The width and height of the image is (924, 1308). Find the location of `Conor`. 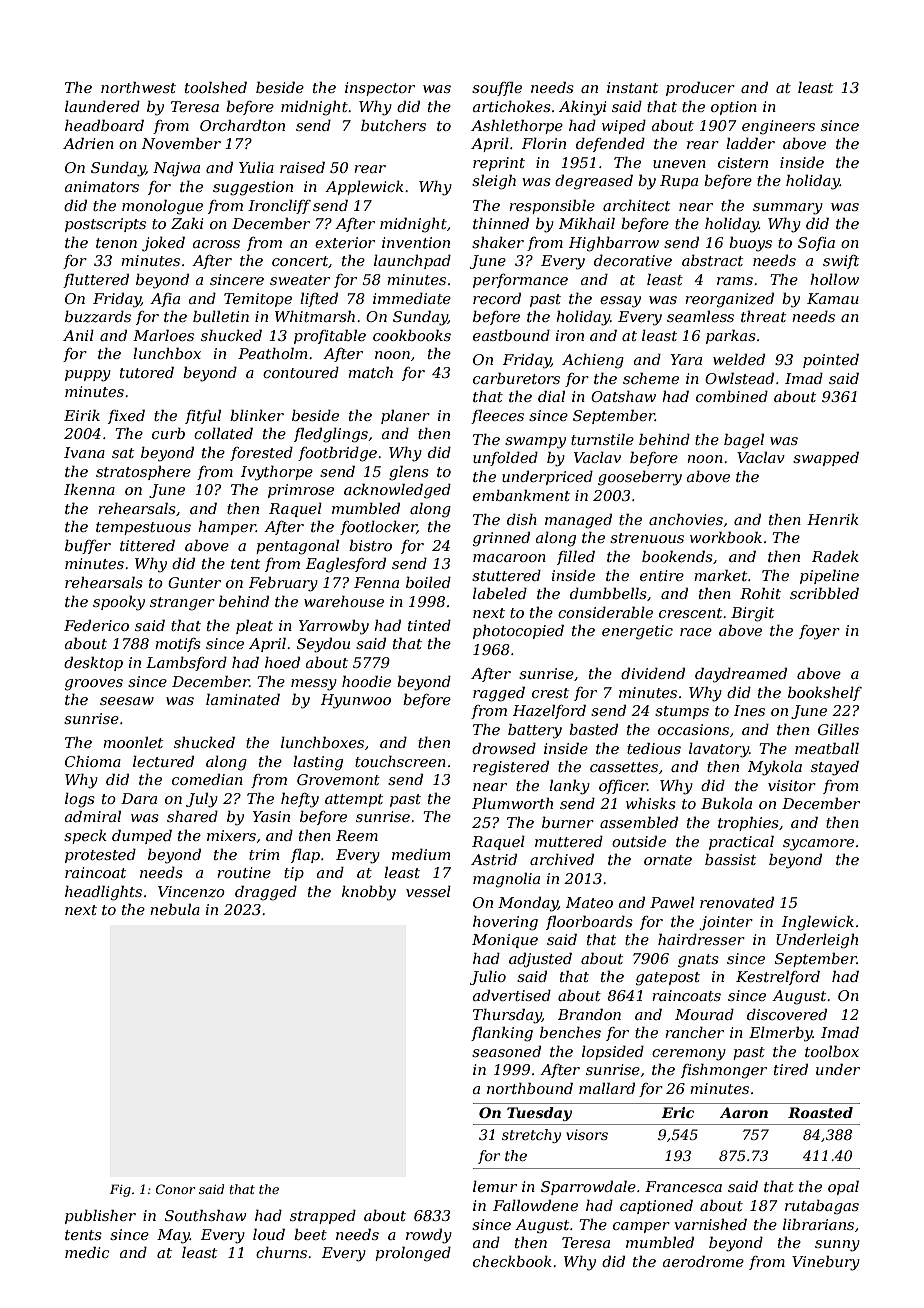

Conor is located at coordinates (175, 1189).
